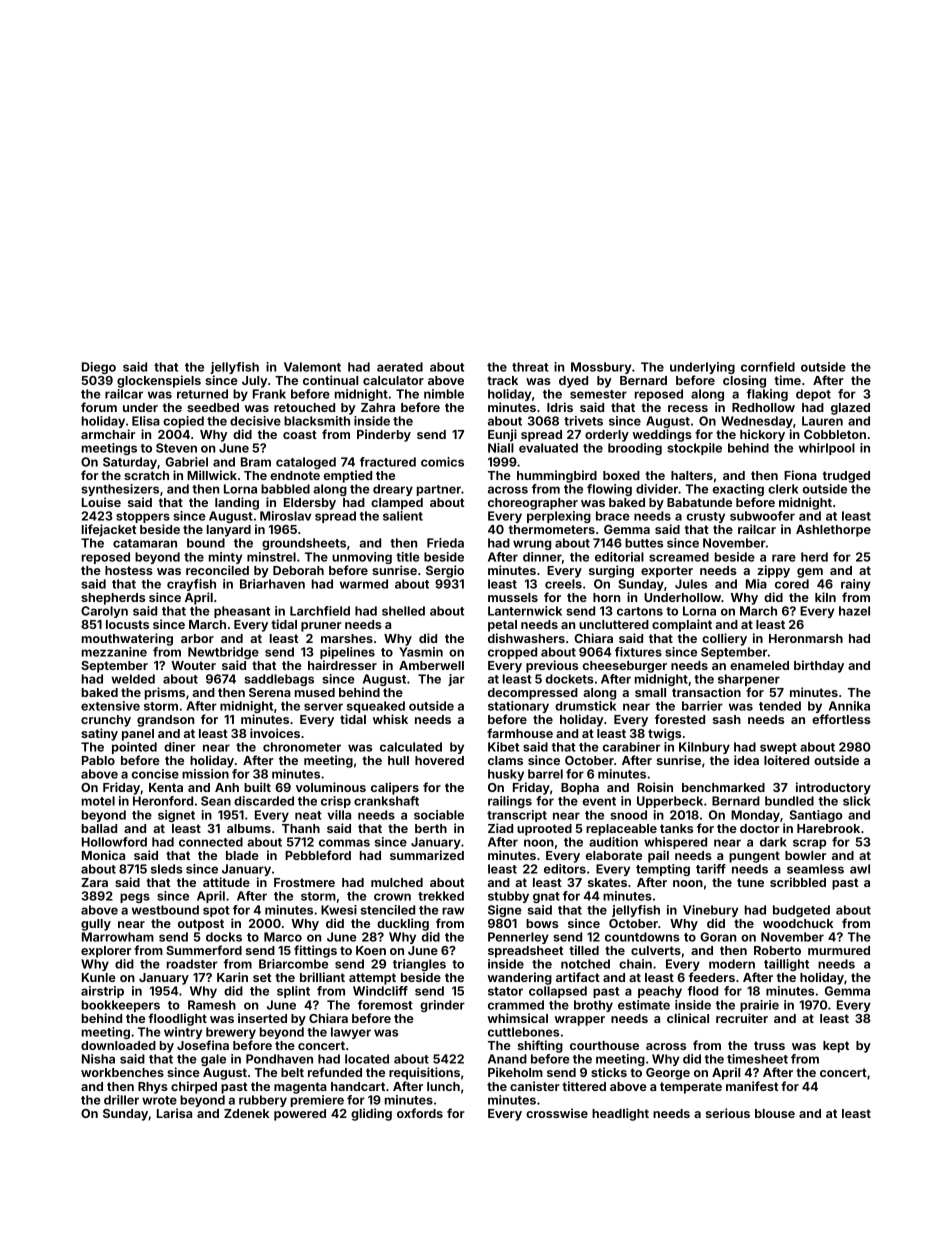 This image has width=952, height=1233. I want to click on forested, so click(680, 719).
